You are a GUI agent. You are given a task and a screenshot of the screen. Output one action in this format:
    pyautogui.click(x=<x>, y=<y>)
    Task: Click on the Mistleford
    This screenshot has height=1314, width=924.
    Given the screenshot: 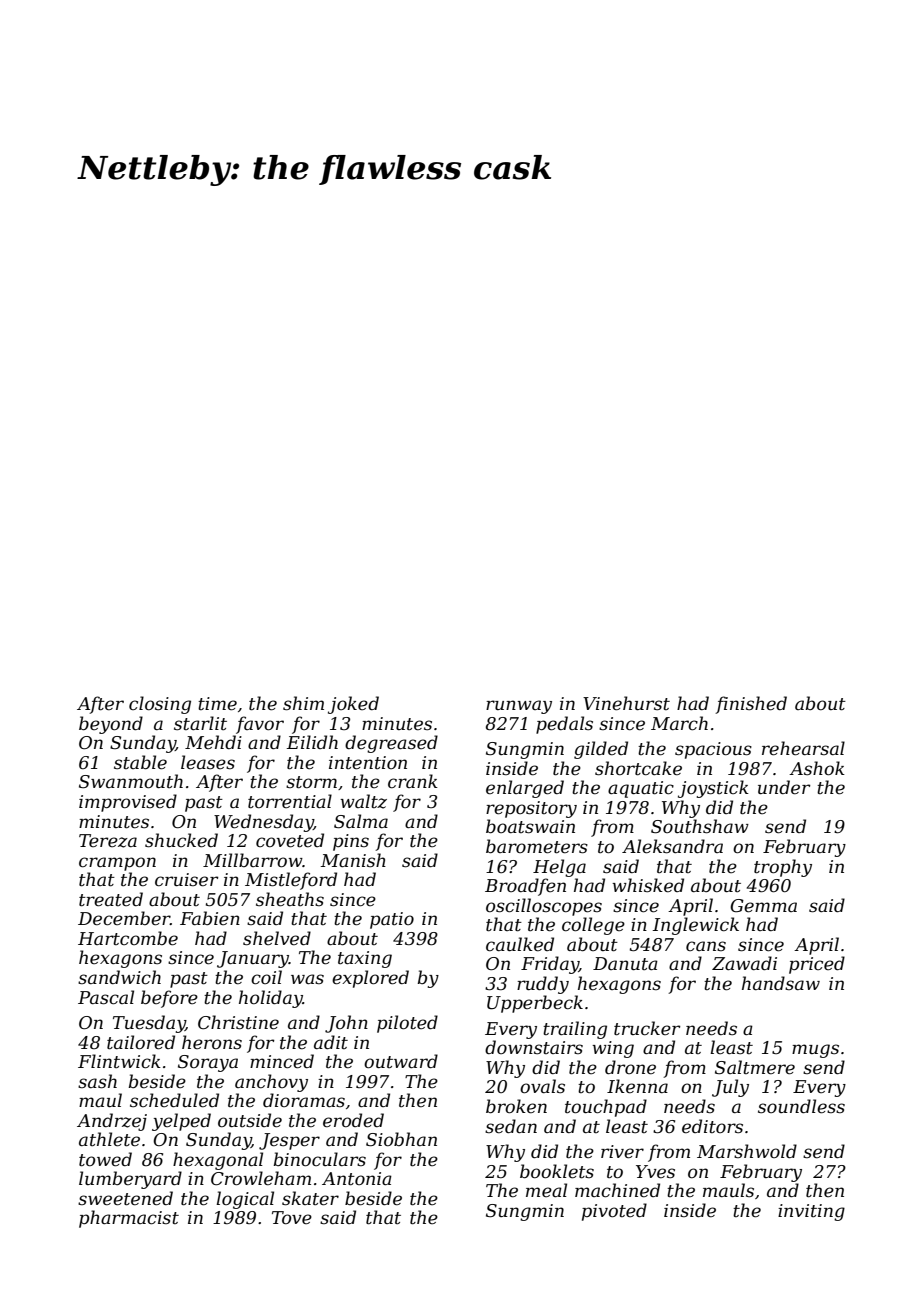 What is the action you would take?
    pyautogui.click(x=291, y=881)
